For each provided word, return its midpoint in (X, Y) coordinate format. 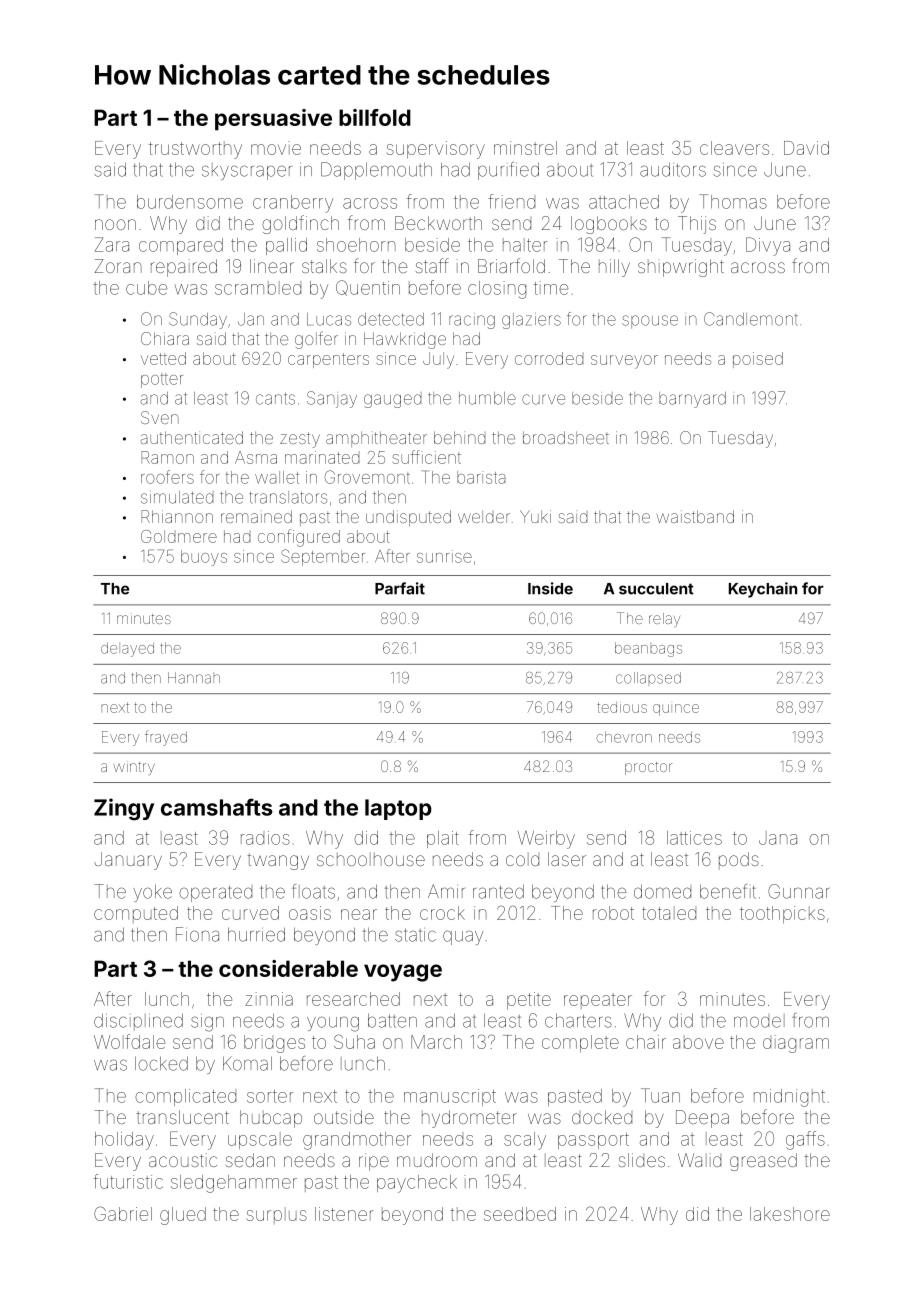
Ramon (167, 457)
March (436, 1042)
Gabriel (123, 1213)
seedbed (520, 1214)
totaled (669, 913)
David (806, 148)
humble (487, 398)
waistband (695, 516)
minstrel (525, 148)
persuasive (273, 120)
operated (215, 893)
